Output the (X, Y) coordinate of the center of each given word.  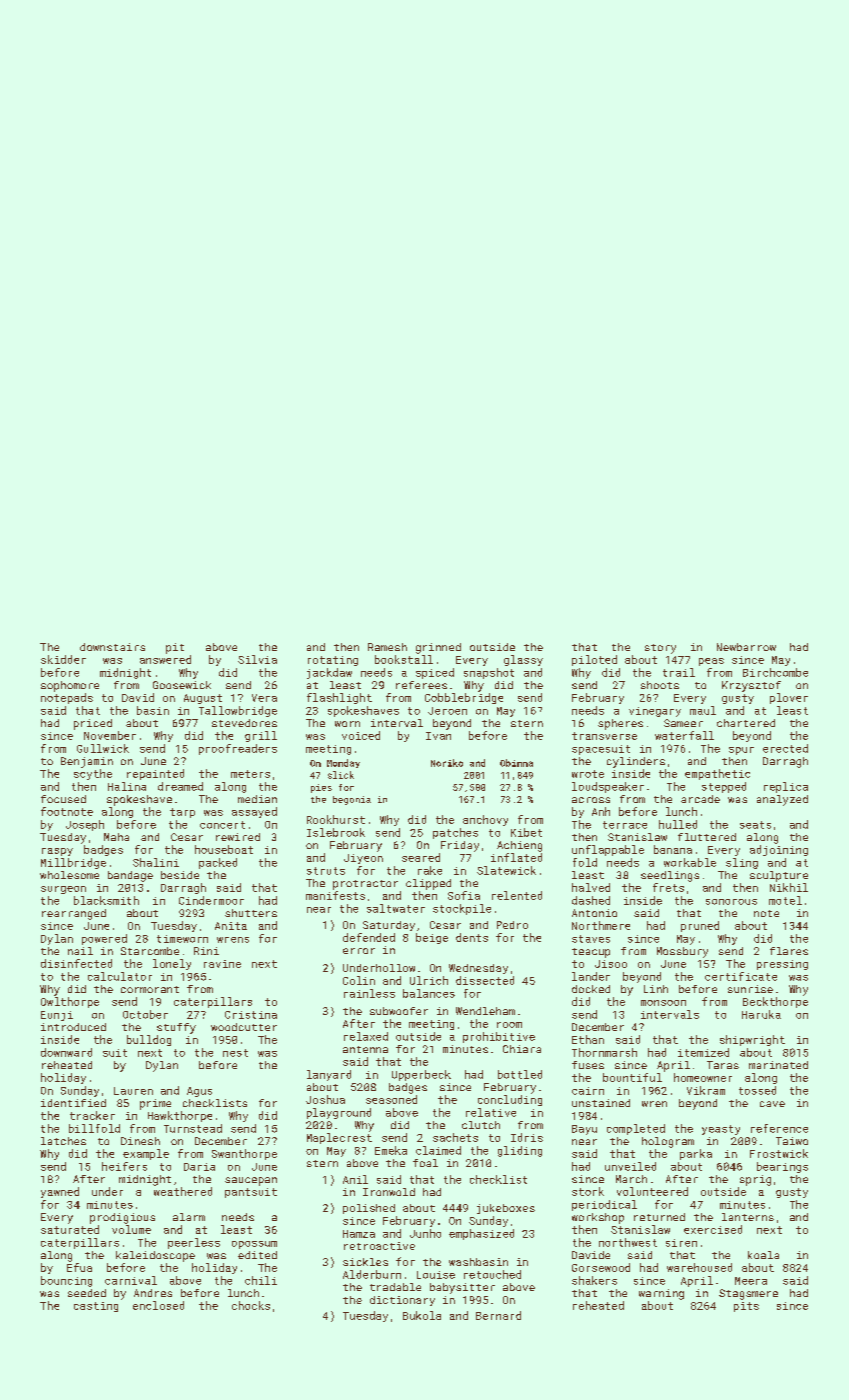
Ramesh (387, 647)
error (359, 951)
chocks (251, 1305)
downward (66, 1052)
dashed (591, 900)
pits (746, 1307)
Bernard (498, 1315)
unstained (601, 1103)
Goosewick (182, 685)
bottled (520, 1074)
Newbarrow (746, 647)
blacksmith (106, 900)
